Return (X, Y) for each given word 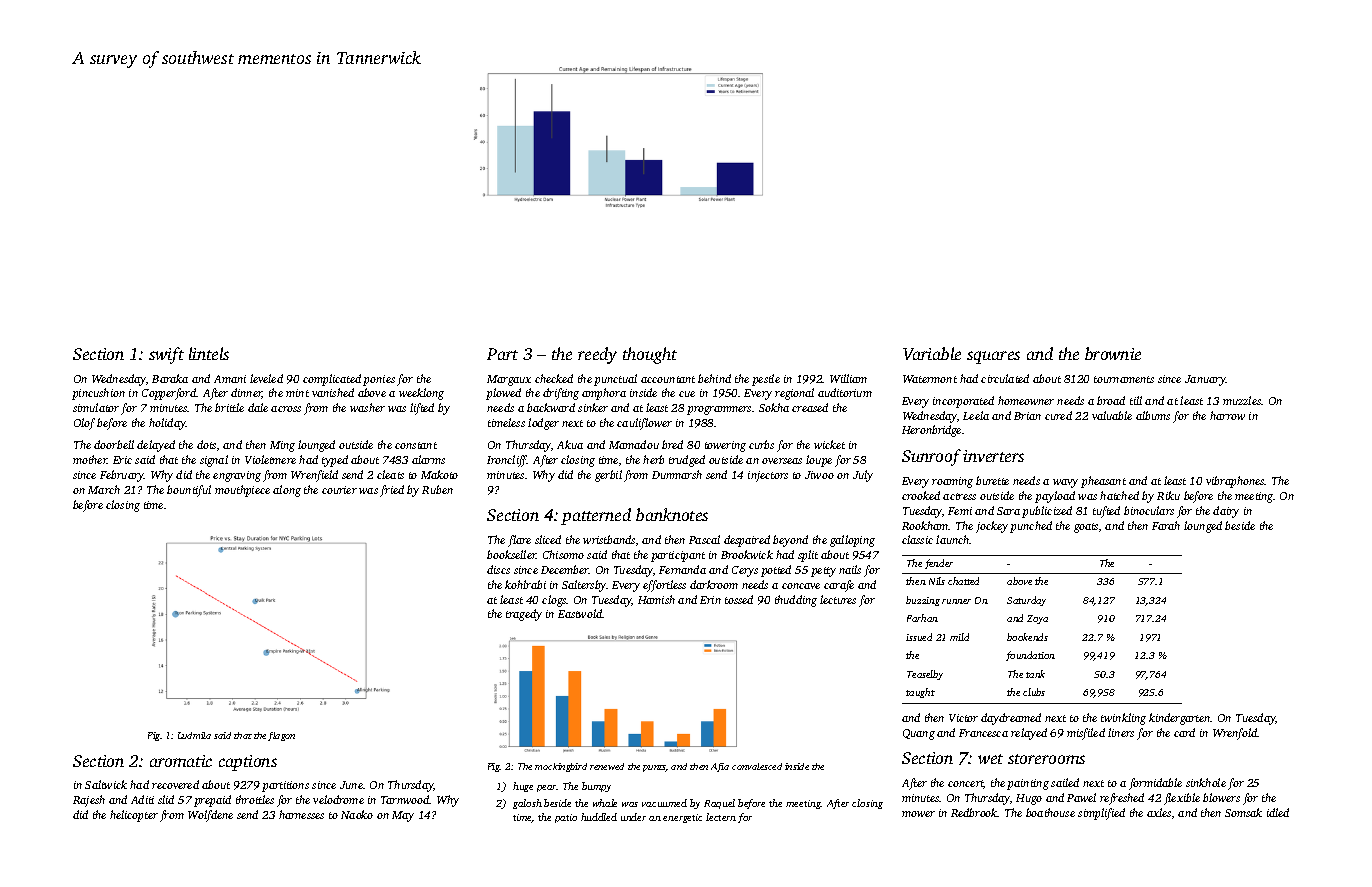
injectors (768, 476)
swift (166, 355)
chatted (963, 581)
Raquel (719, 804)
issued (919, 637)
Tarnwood (405, 799)
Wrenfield (314, 476)
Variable (932, 353)
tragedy (524, 615)
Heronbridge (931, 431)
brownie (1113, 353)
